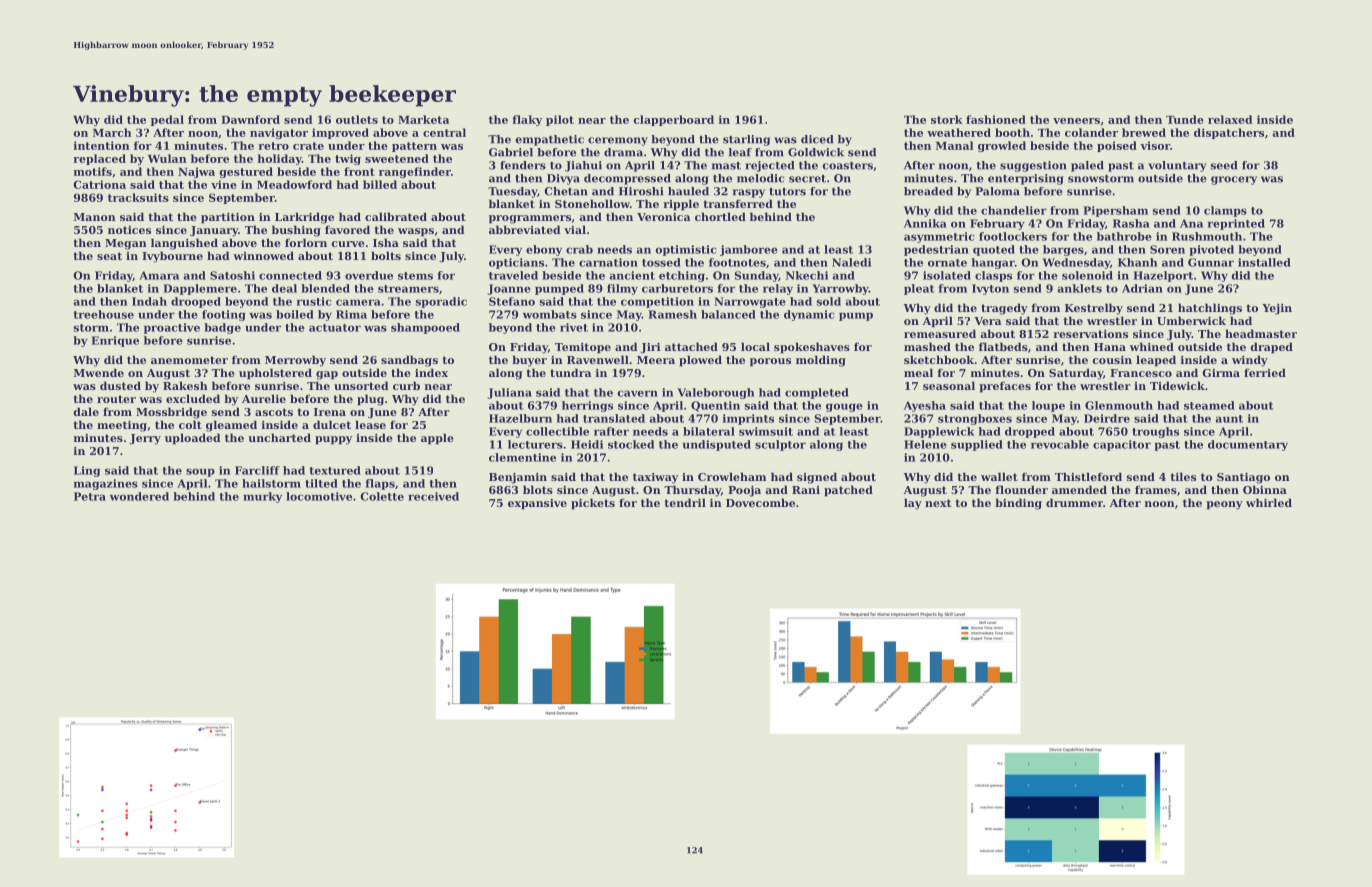 This screenshot has height=887, width=1372. Describe the element at coordinates (579, 249) in the screenshot. I see `crab` at that location.
